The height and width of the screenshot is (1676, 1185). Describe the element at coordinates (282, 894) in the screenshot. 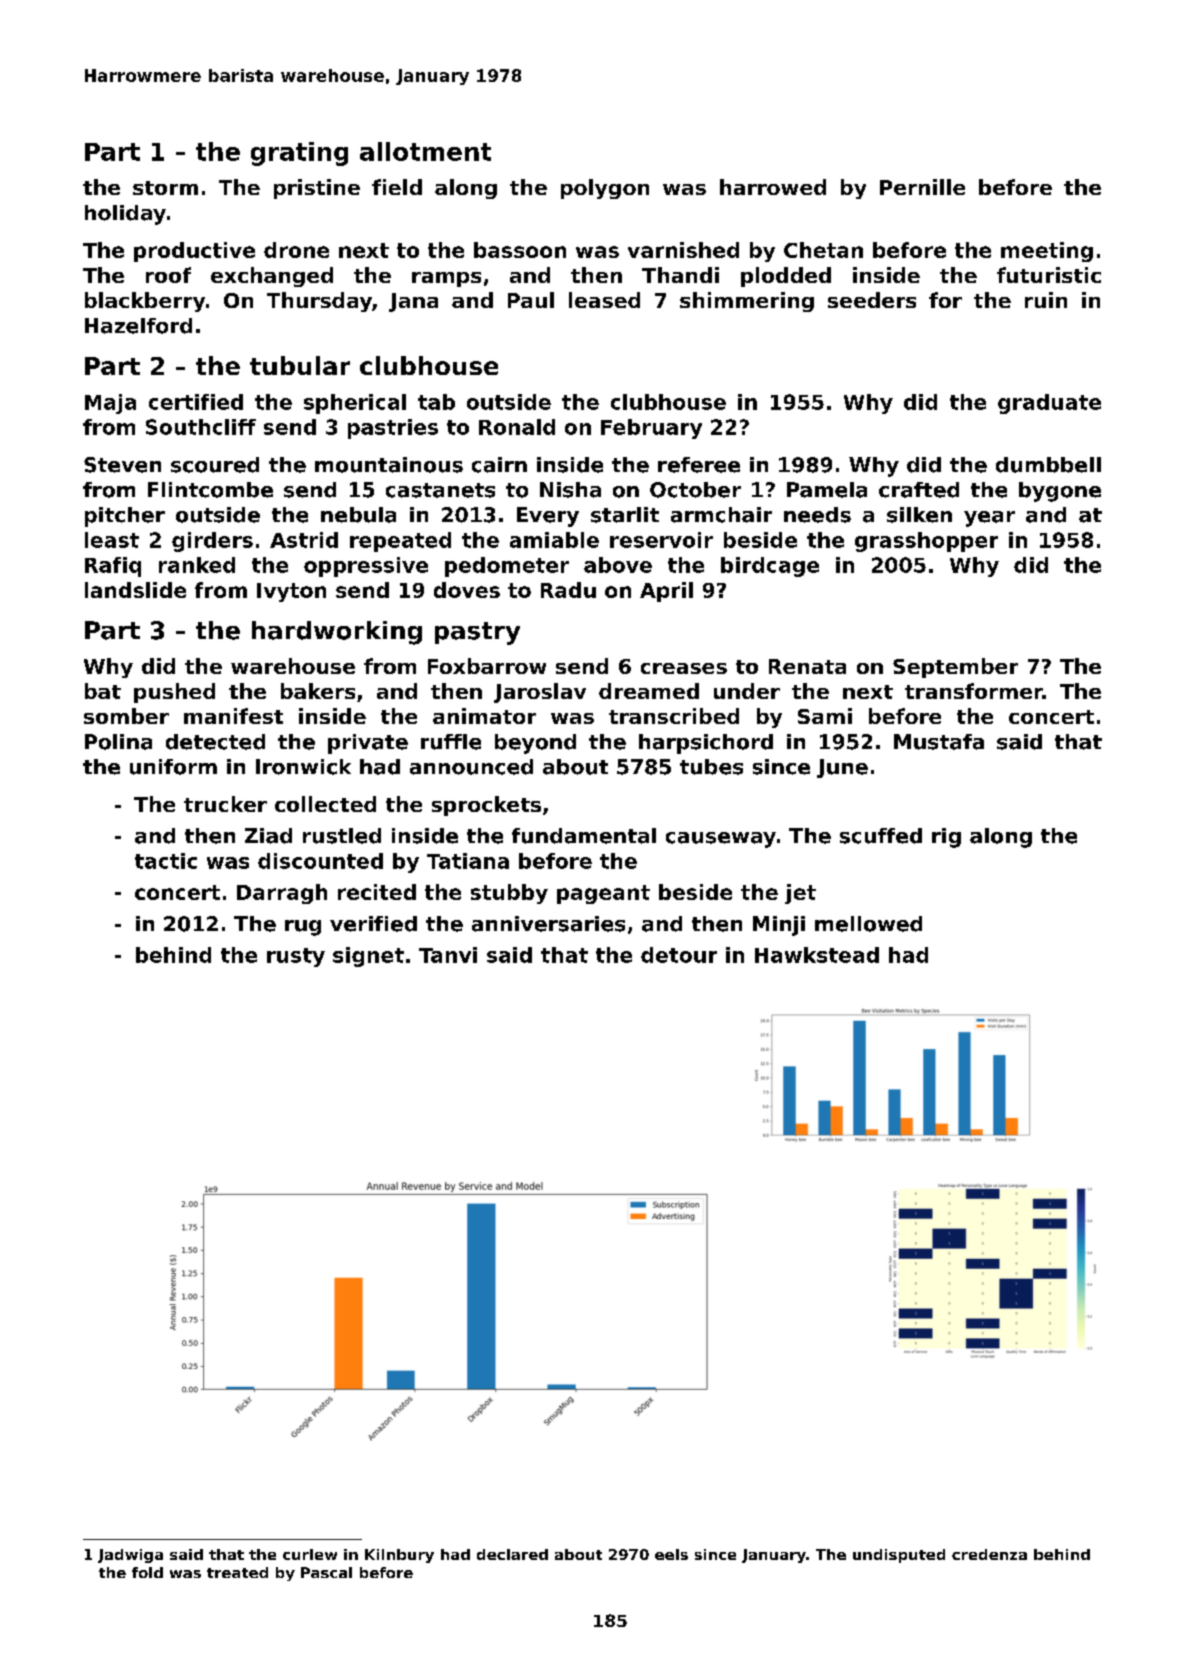

I see `Darragh` at that location.
